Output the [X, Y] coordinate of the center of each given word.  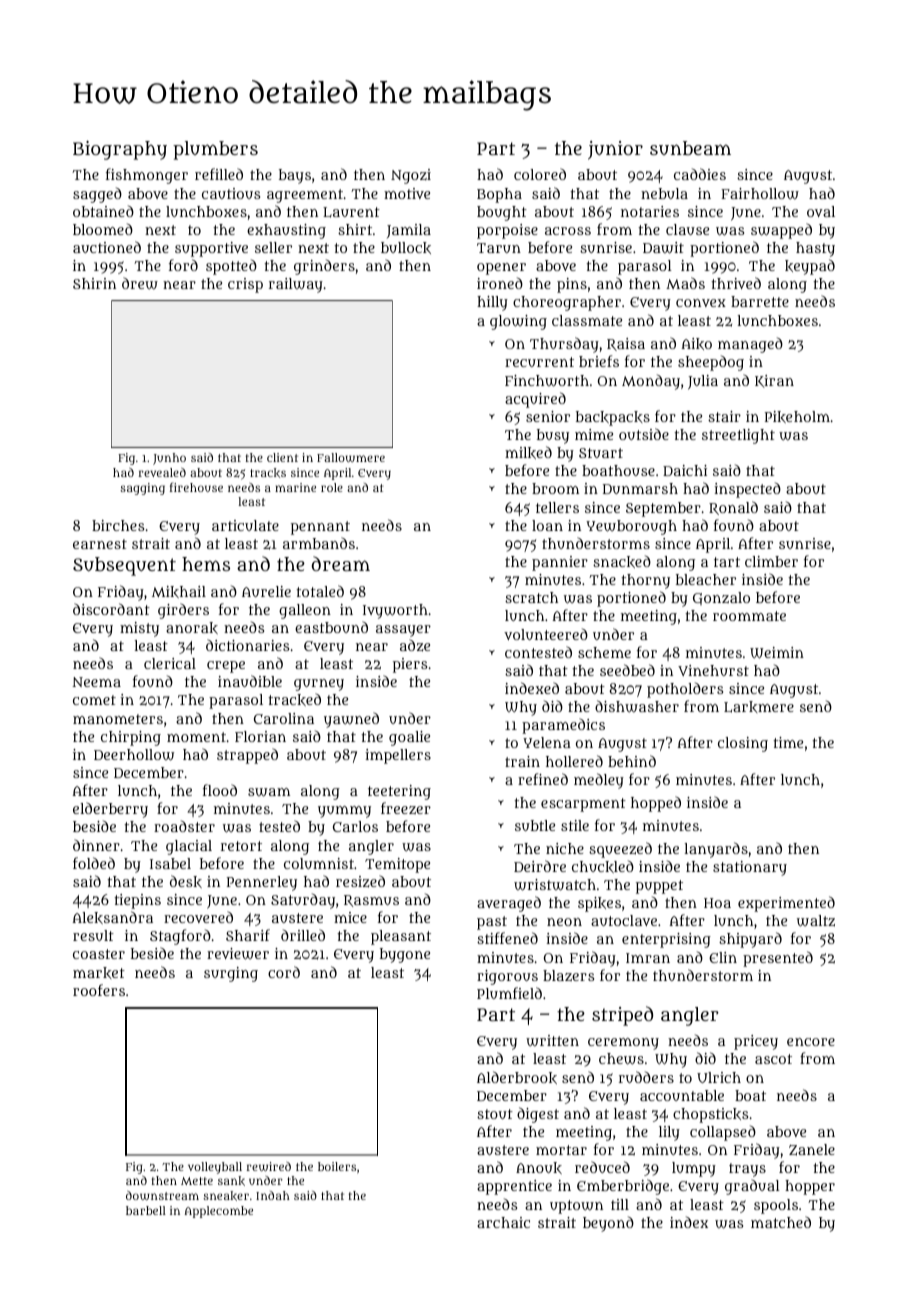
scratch [531, 597]
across [568, 231]
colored [540, 174]
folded [94, 863]
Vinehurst [713, 670]
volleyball [215, 1168]
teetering [399, 792]
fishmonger [147, 176]
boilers [337, 1166]
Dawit [663, 248]
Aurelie [266, 591]
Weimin [777, 653]
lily [669, 1133]
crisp [245, 285]
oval [821, 211]
